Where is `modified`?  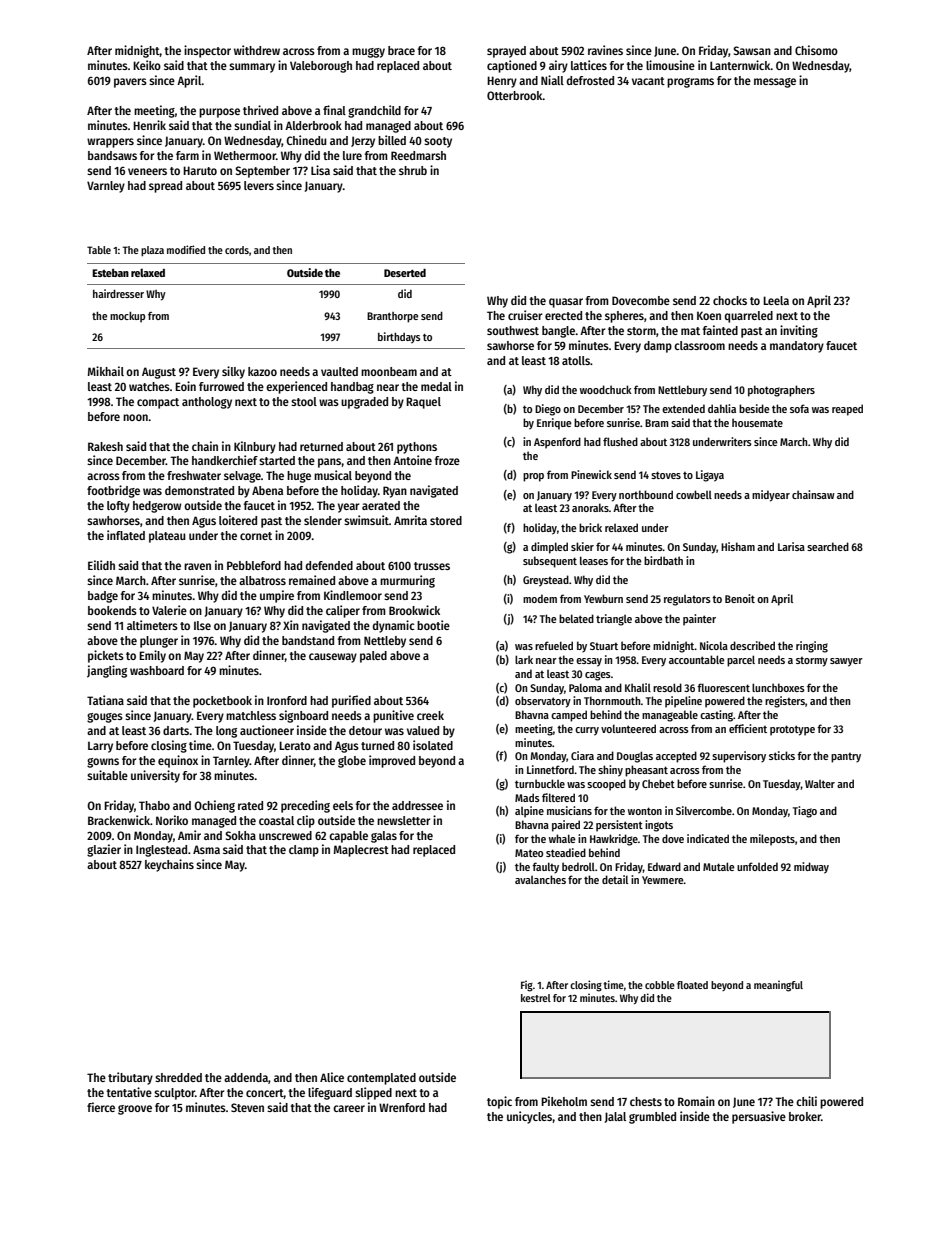
modified is located at coordinates (186, 249).
